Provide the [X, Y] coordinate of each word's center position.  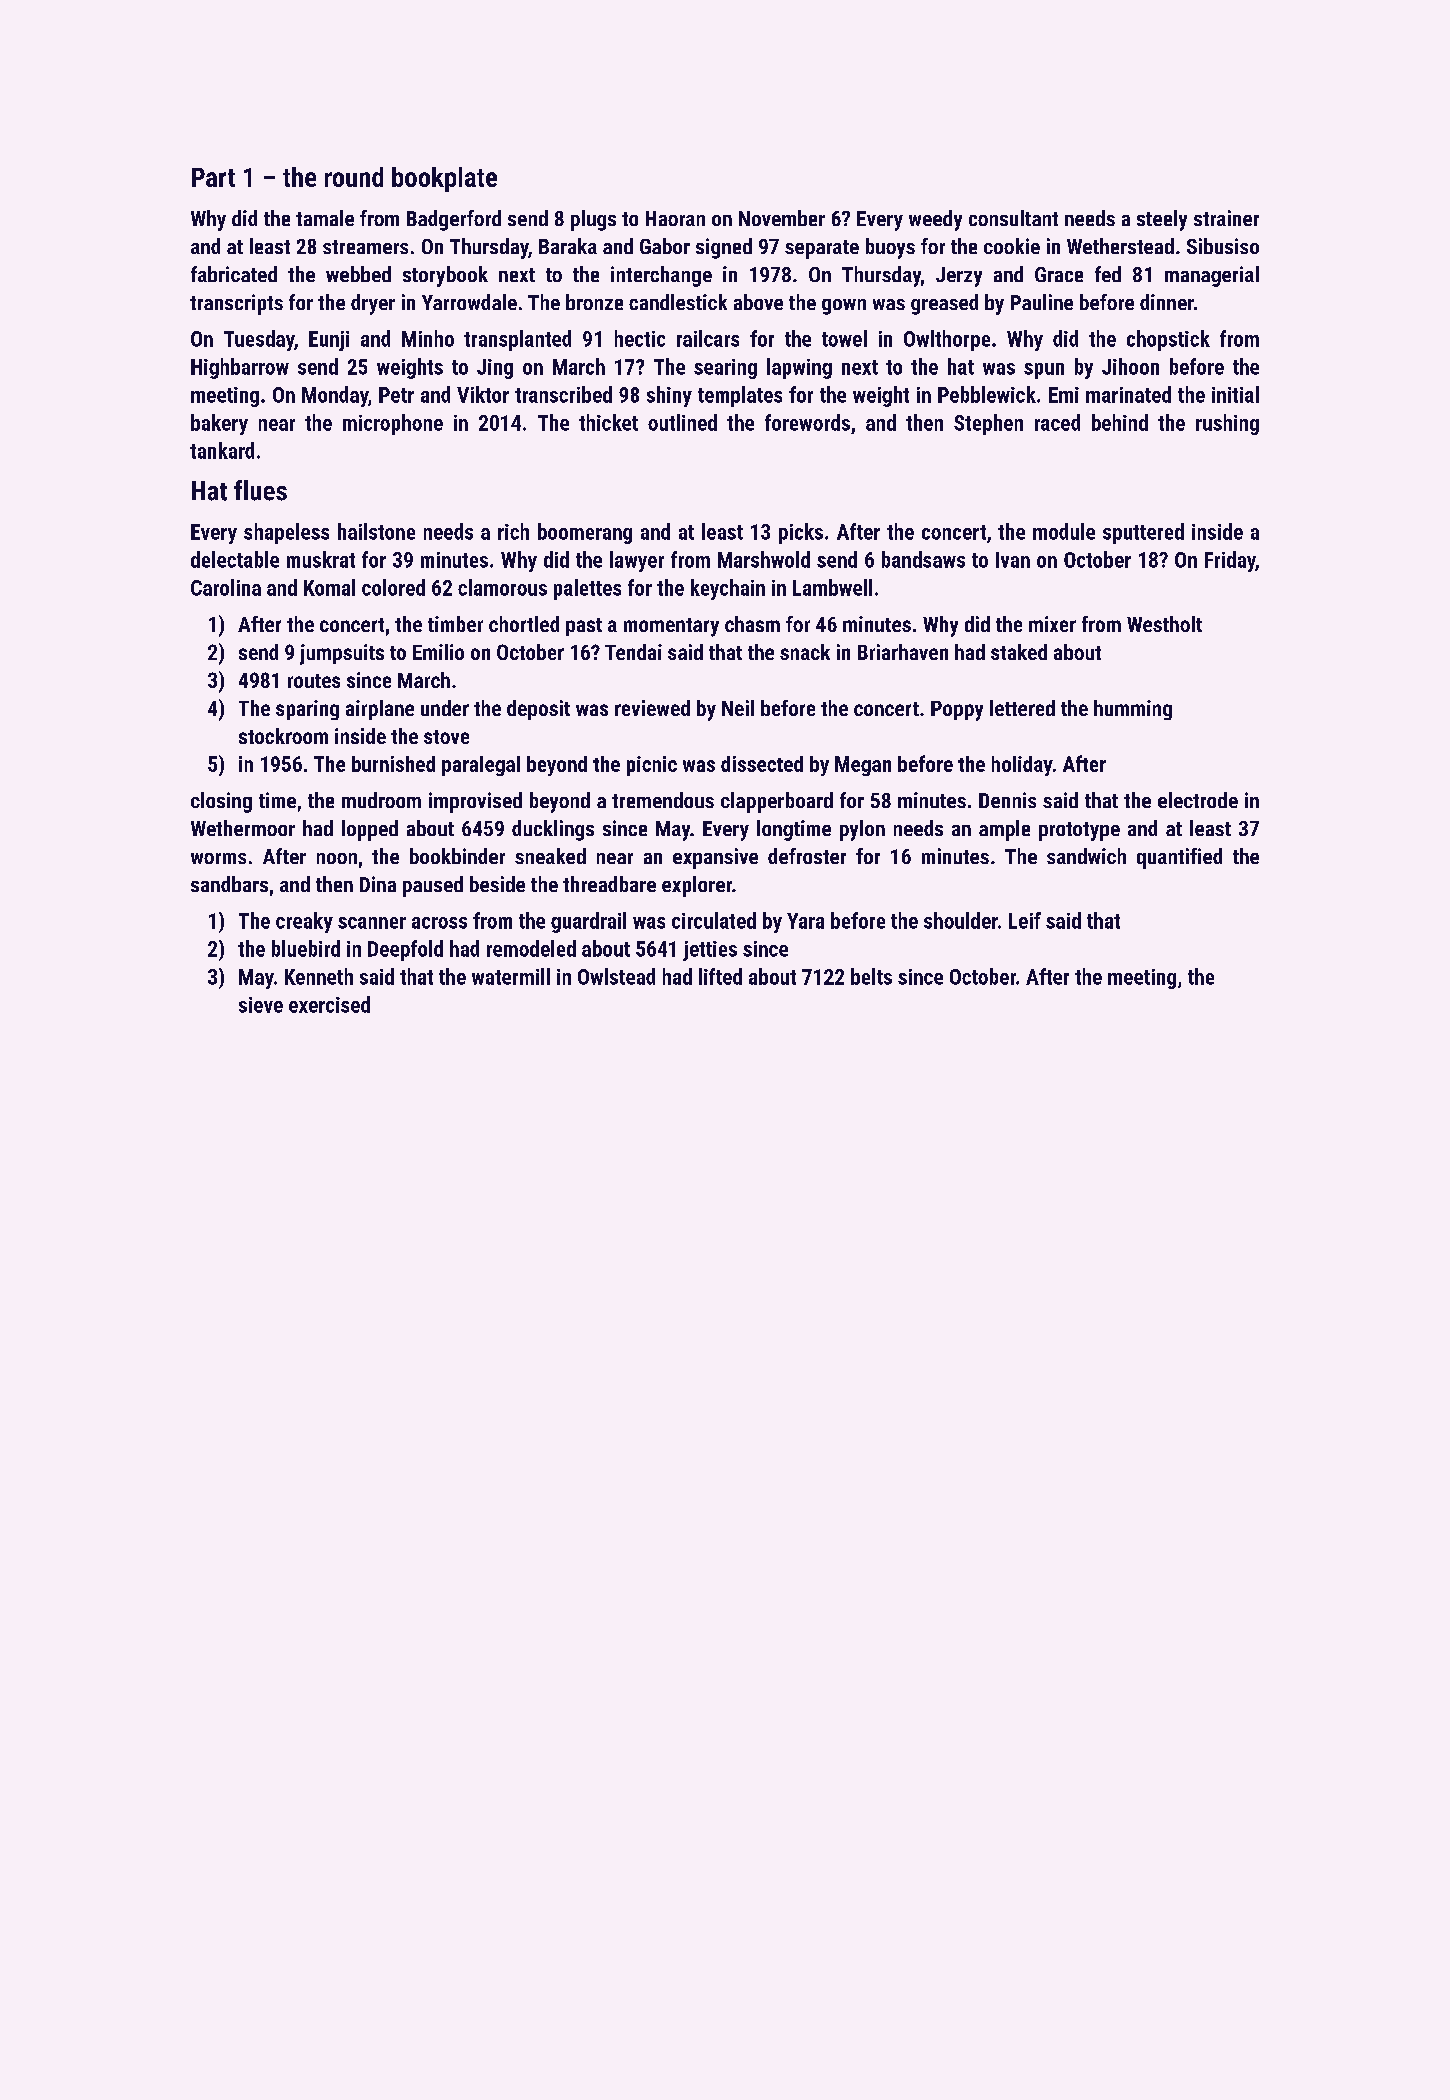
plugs [593, 220]
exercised [329, 1004]
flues [260, 490]
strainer [1226, 218]
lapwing [799, 368]
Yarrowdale [469, 302]
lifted [720, 976]
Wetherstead [1120, 246]
